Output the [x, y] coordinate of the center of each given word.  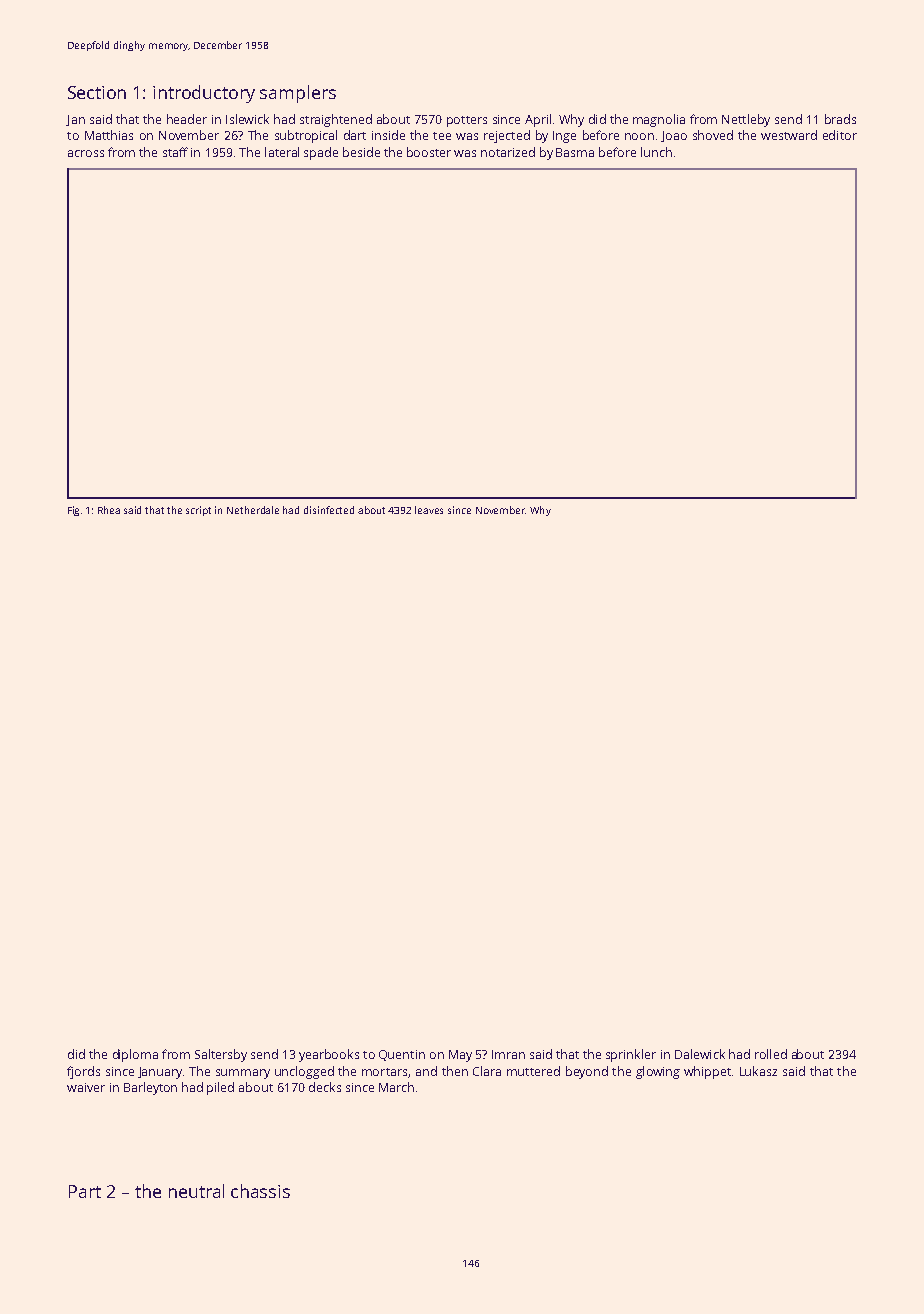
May [460, 1056]
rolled [771, 1054]
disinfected [329, 510]
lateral [282, 152]
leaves [429, 510]
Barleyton [150, 1088]
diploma [135, 1055]
